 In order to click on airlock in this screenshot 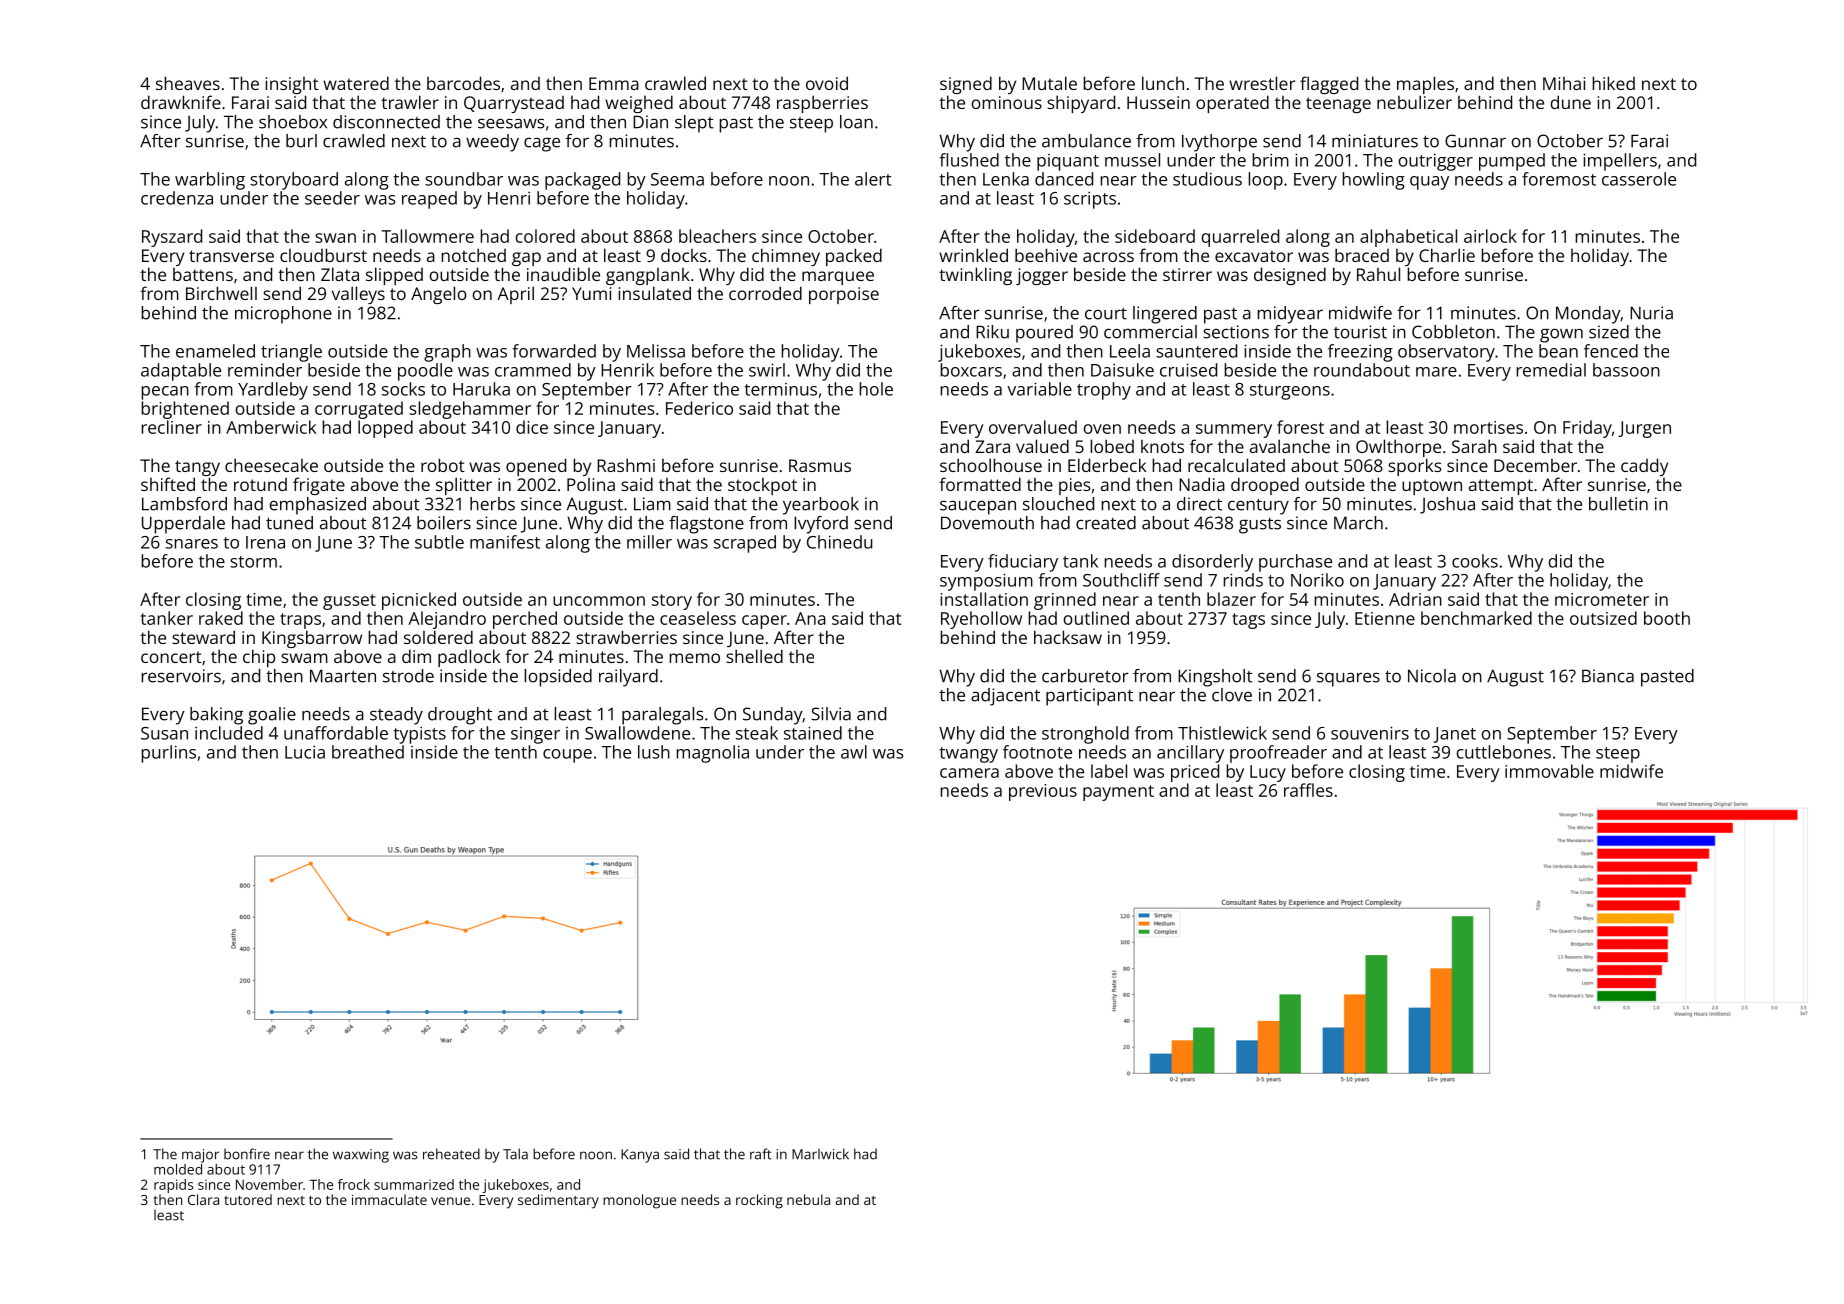, I will do `click(1490, 236)`.
